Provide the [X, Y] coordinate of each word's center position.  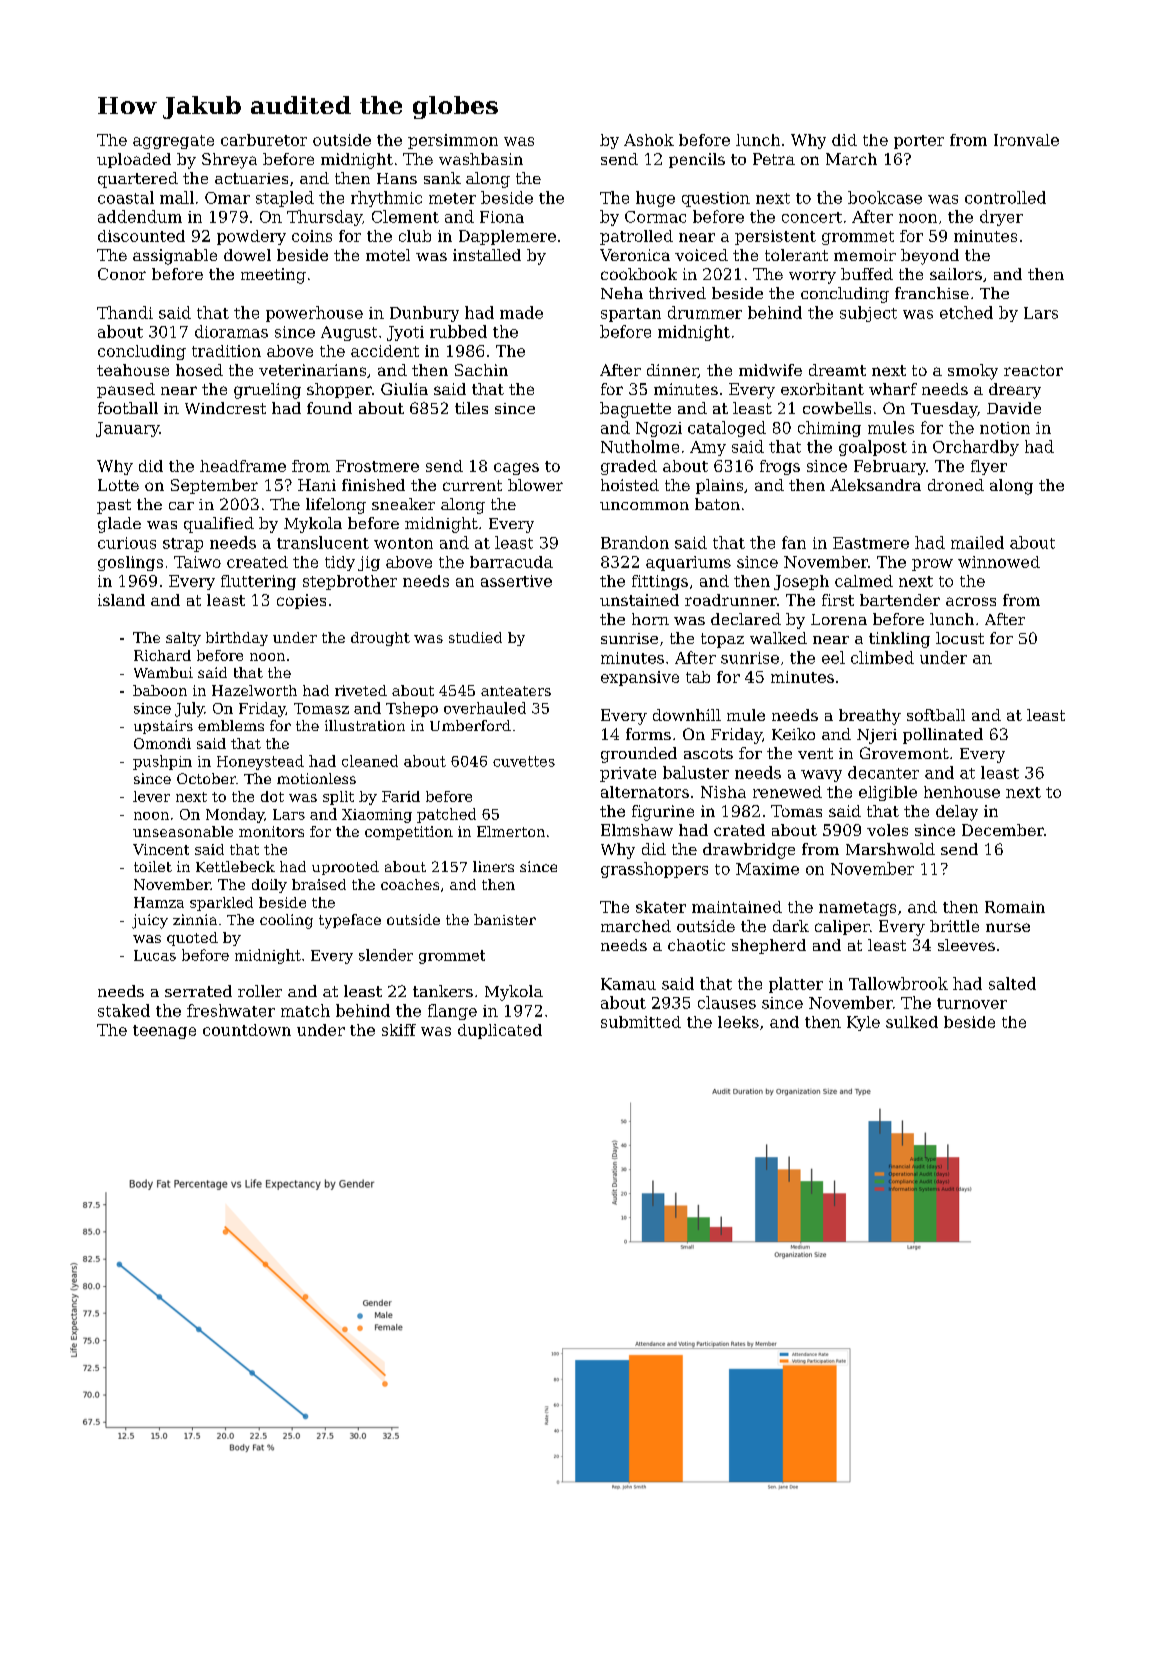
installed [487, 255]
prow [932, 565]
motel [388, 255]
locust [960, 638]
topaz [722, 640]
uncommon [644, 506]
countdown [247, 1030]
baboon [160, 690]
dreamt [837, 370]
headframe [243, 466]
